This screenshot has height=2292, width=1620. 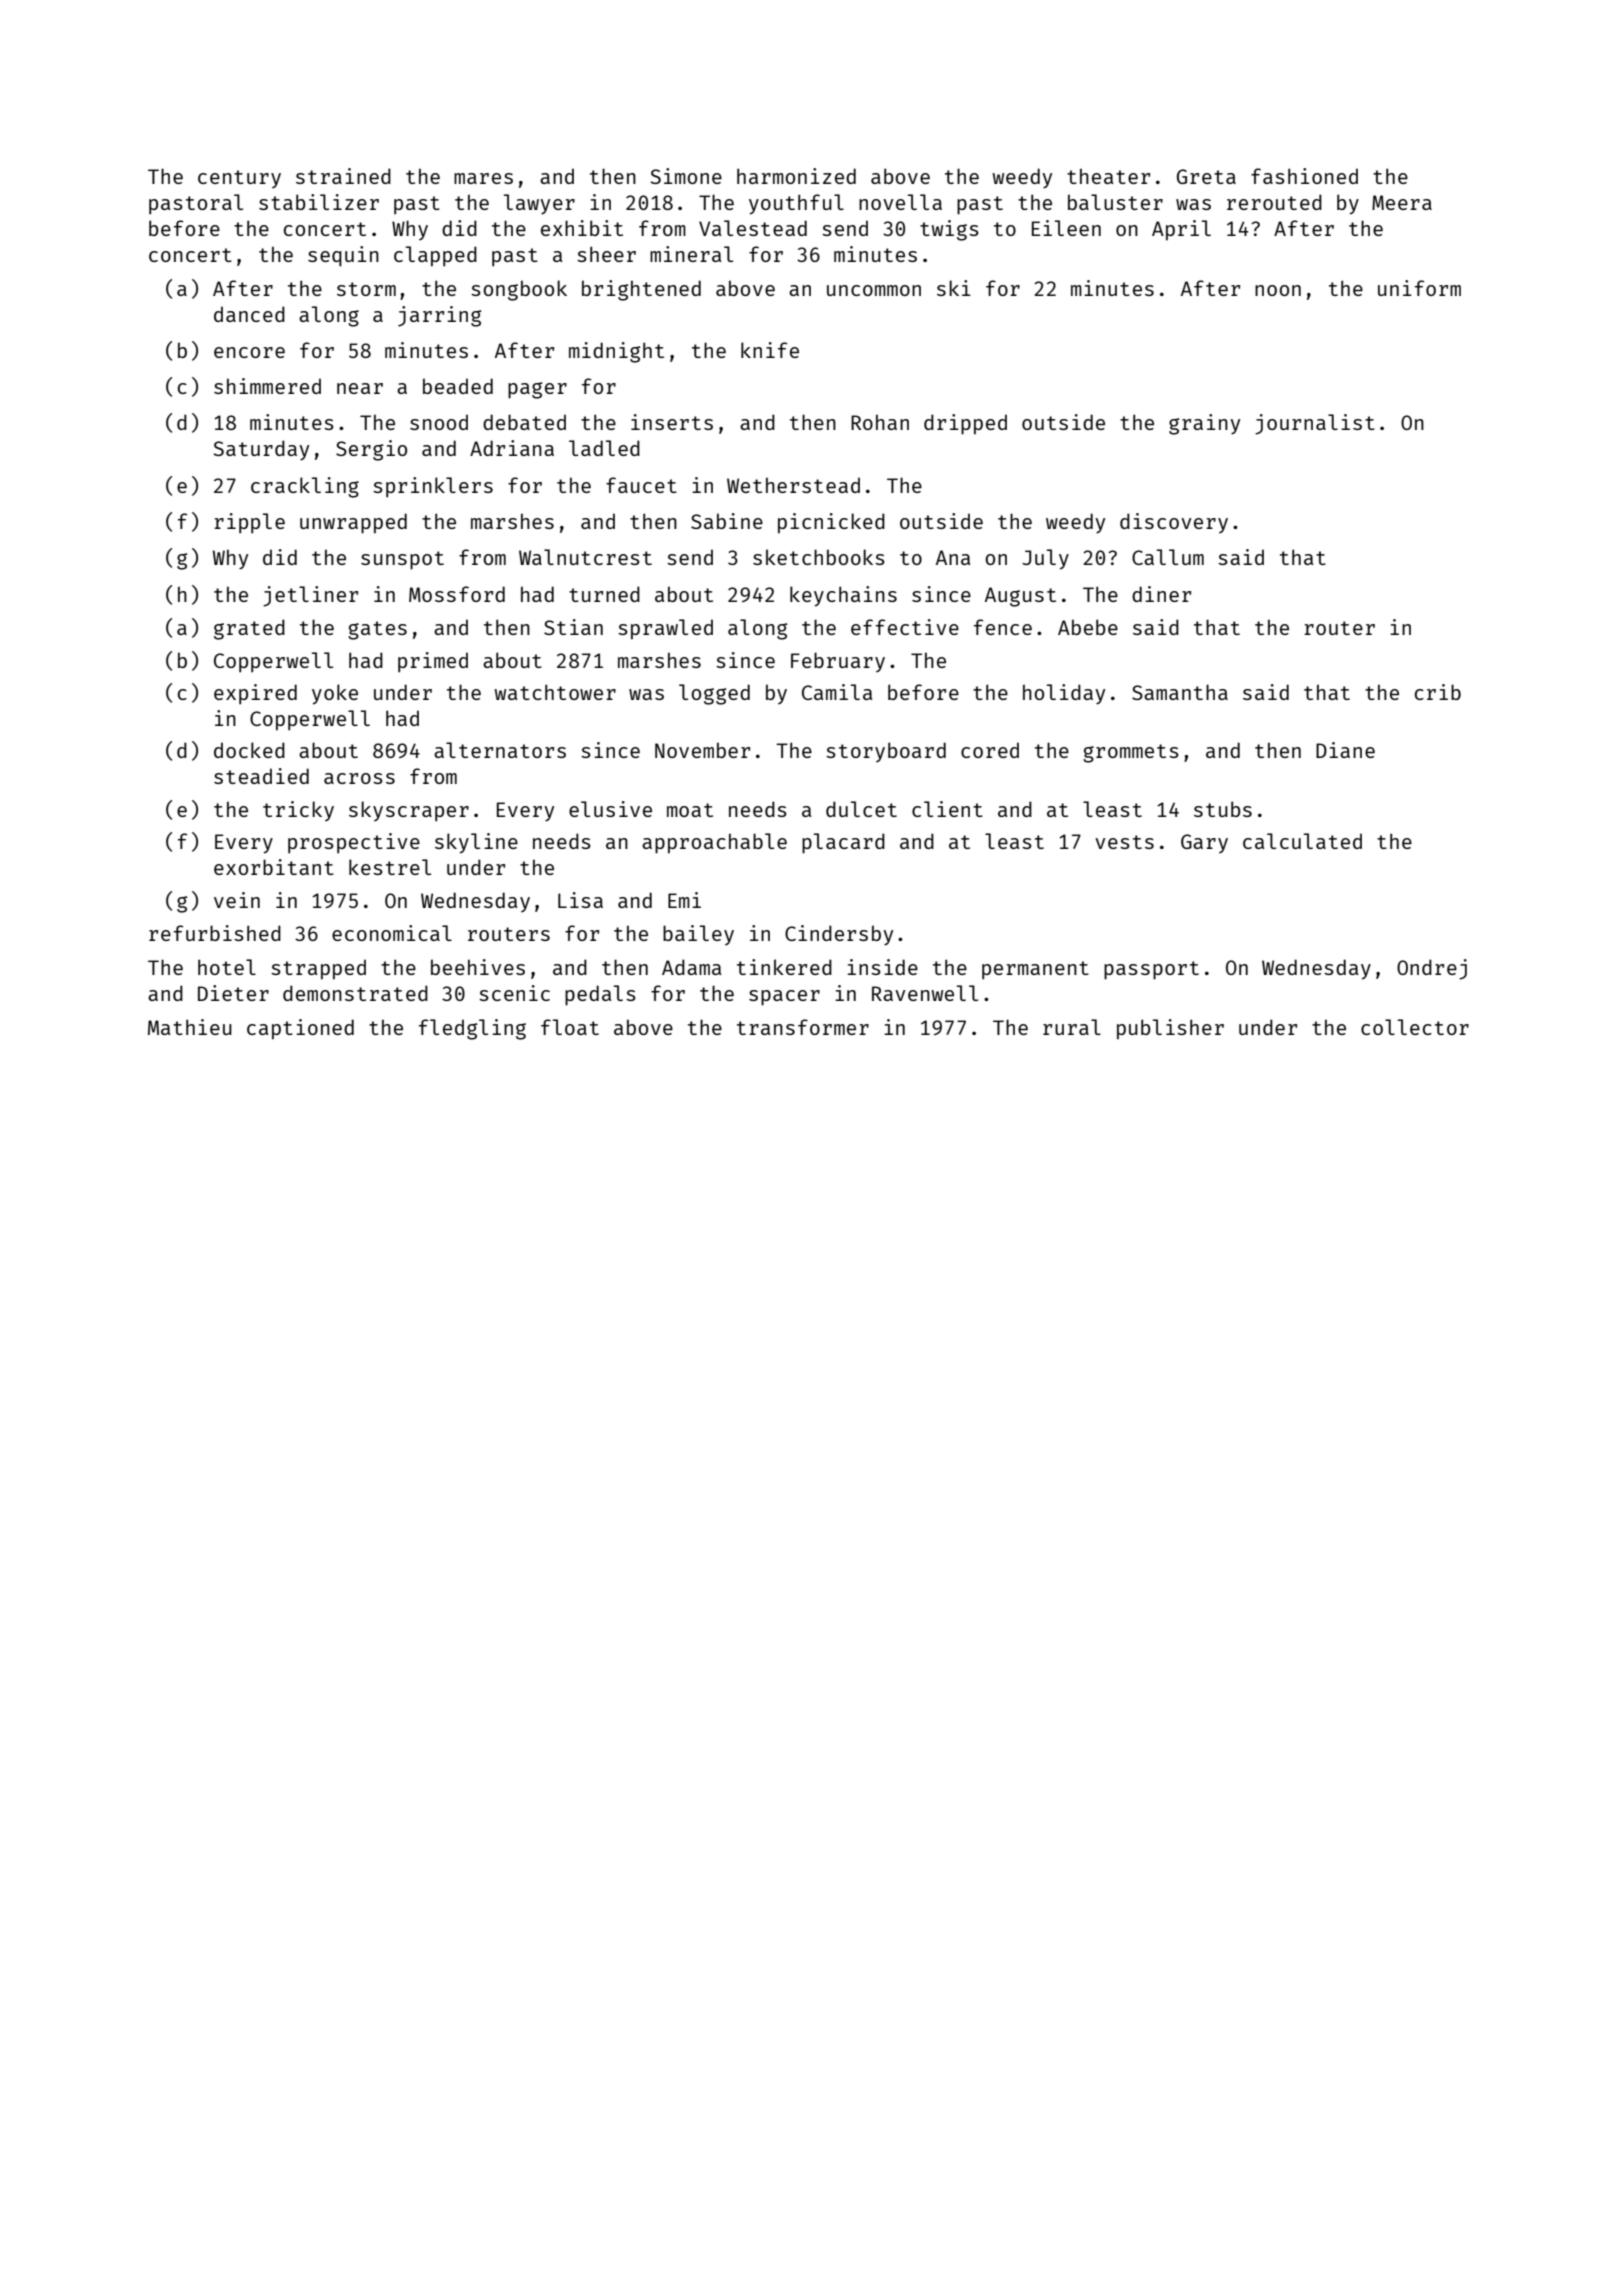 What do you see at coordinates (1304, 176) in the screenshot?
I see `fashioned` at bounding box center [1304, 176].
